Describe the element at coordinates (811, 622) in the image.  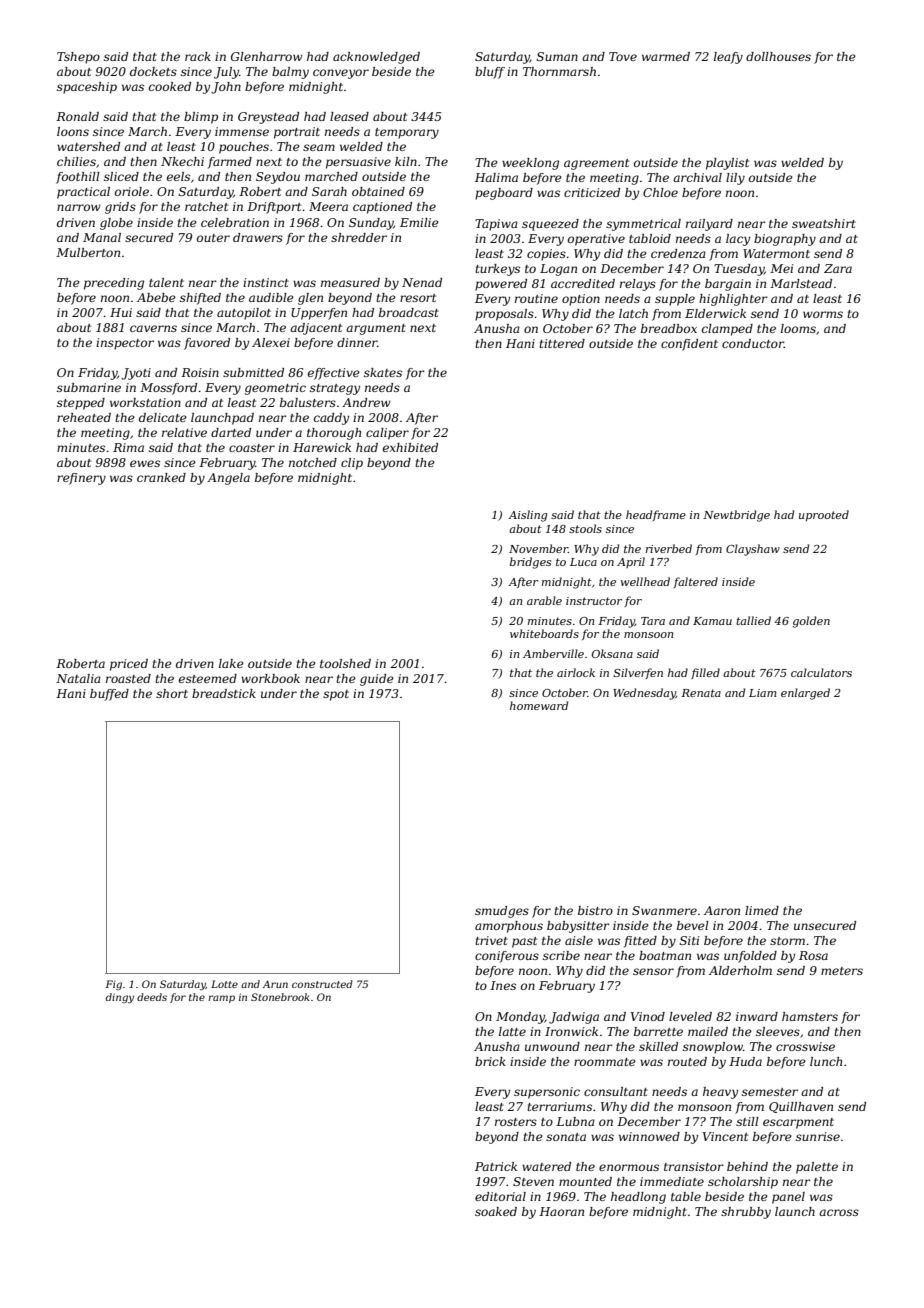
I see `golden` at that location.
